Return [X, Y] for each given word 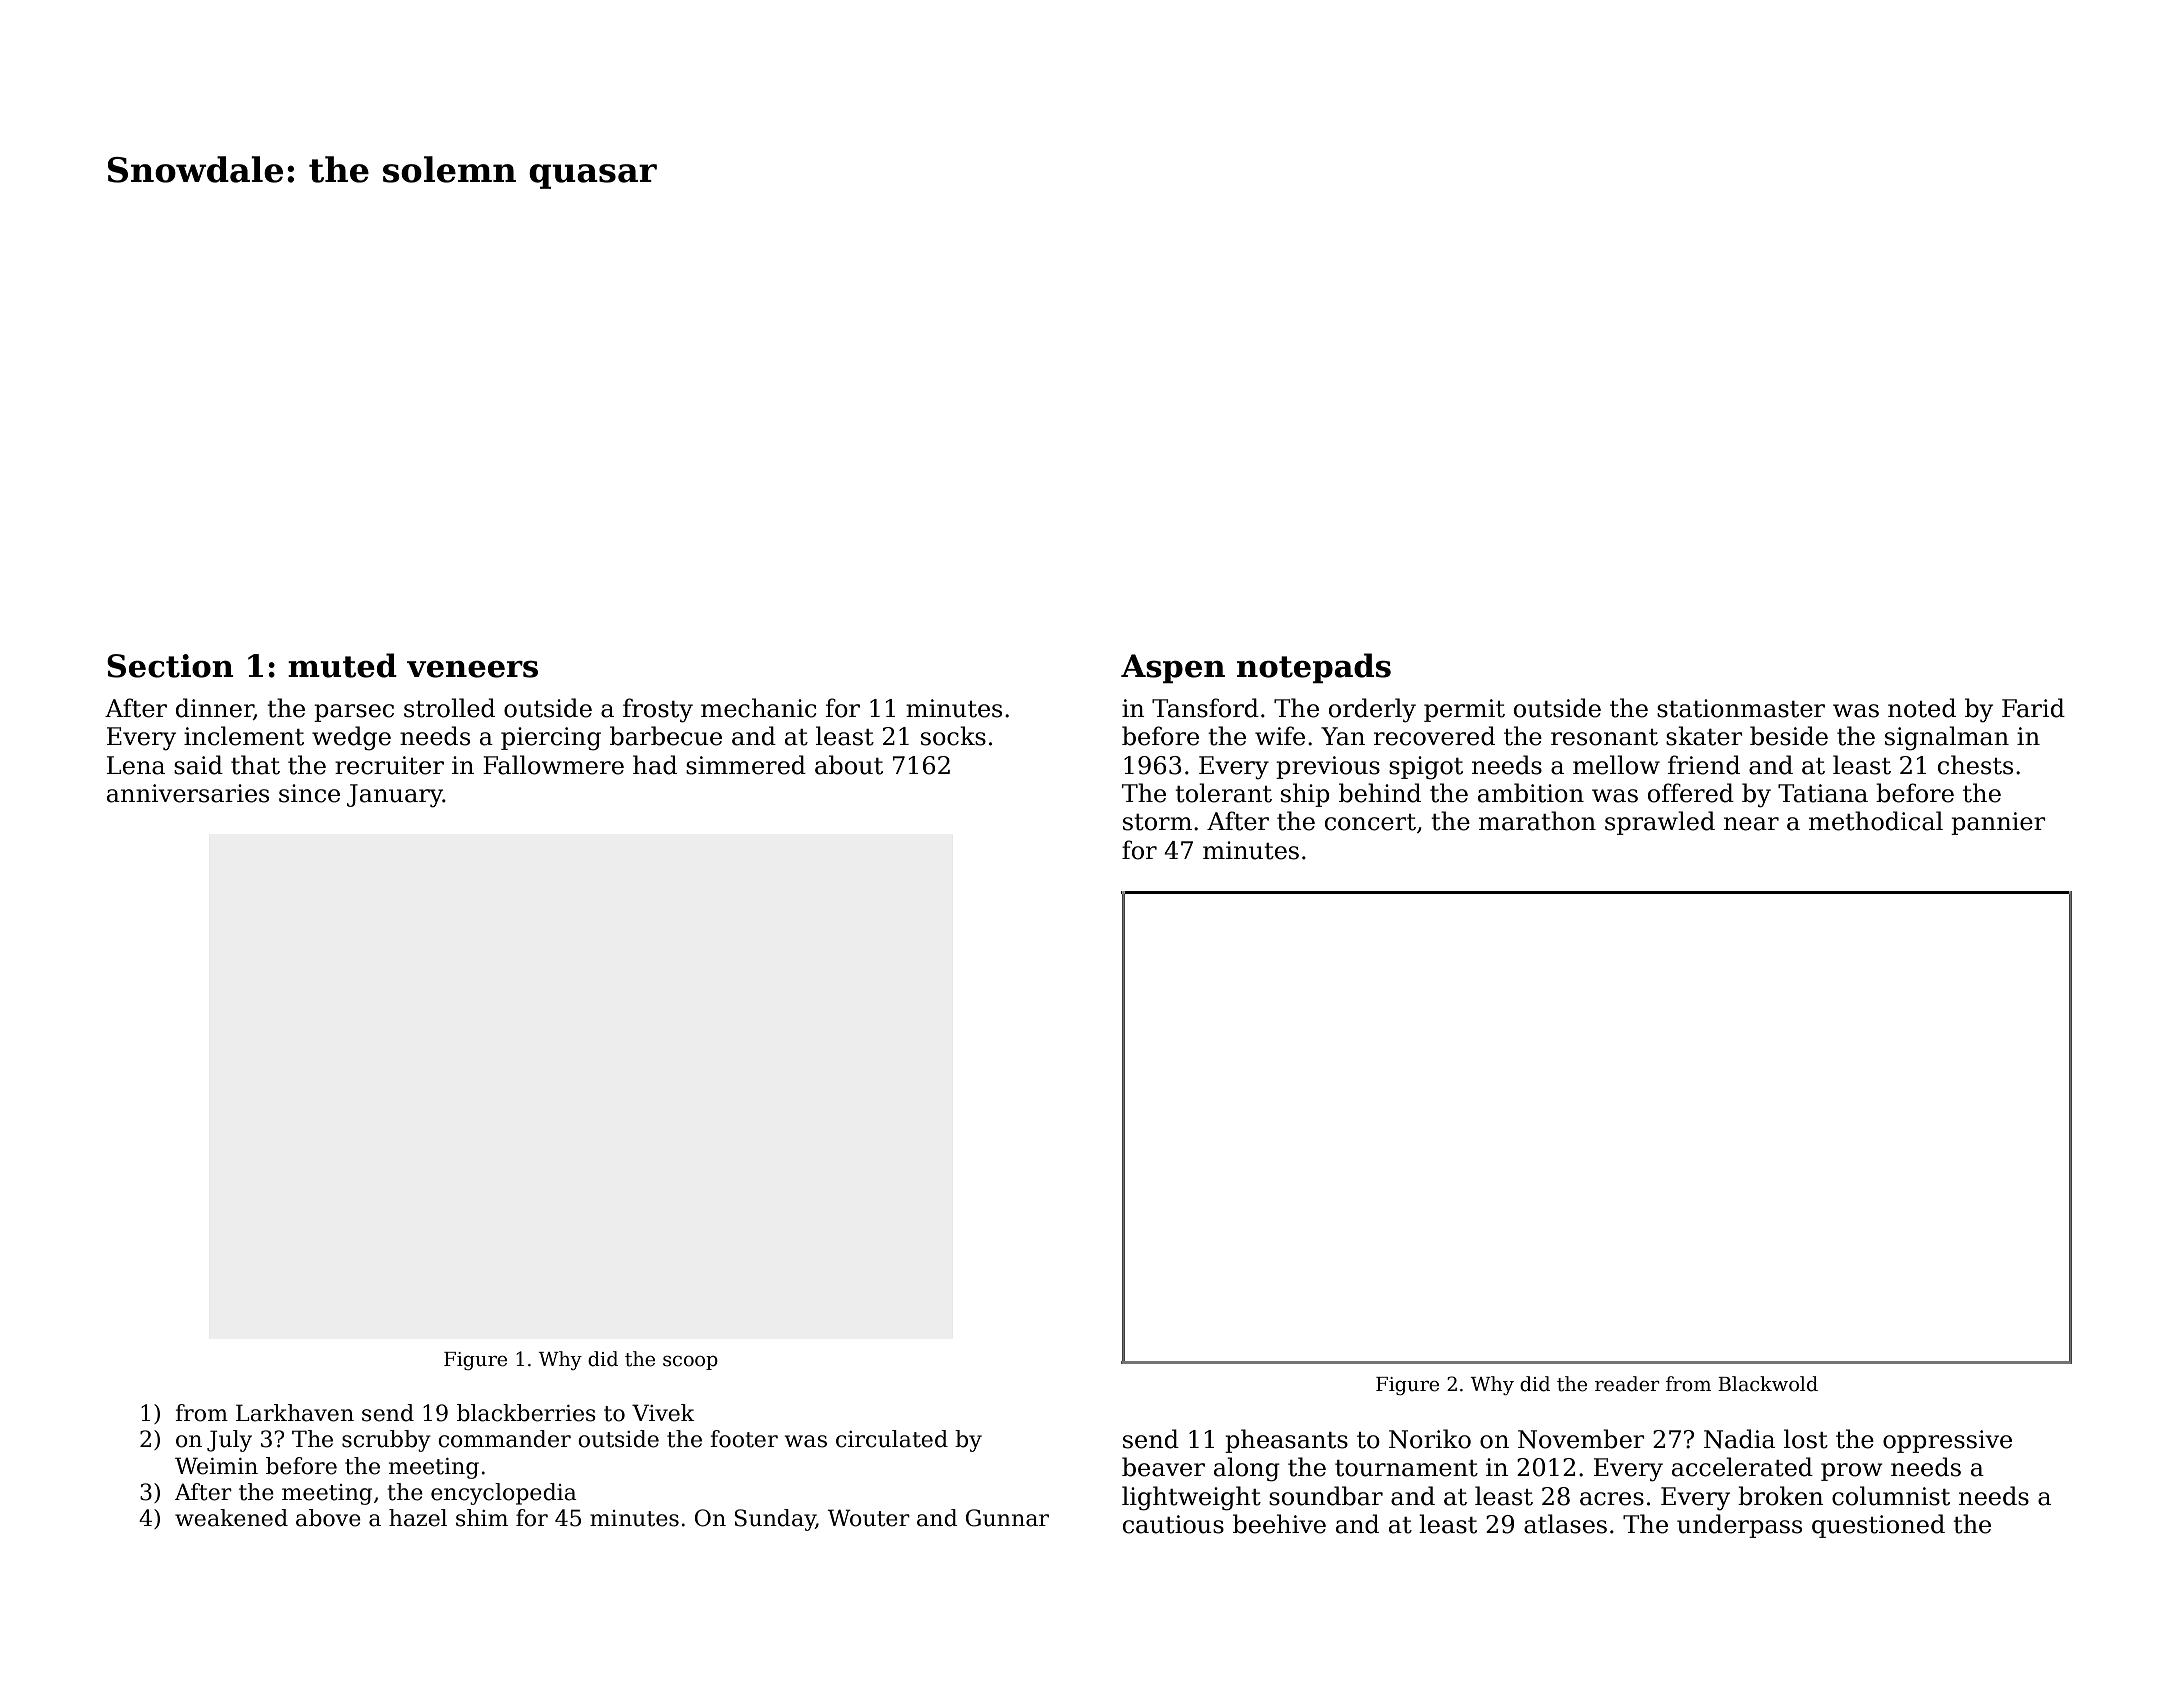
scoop [690, 1363]
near [1751, 824]
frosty [658, 710]
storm [1157, 822]
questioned [1878, 1526]
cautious [1173, 1524]
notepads [1314, 668]
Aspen [1173, 668]
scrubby [386, 1441]
